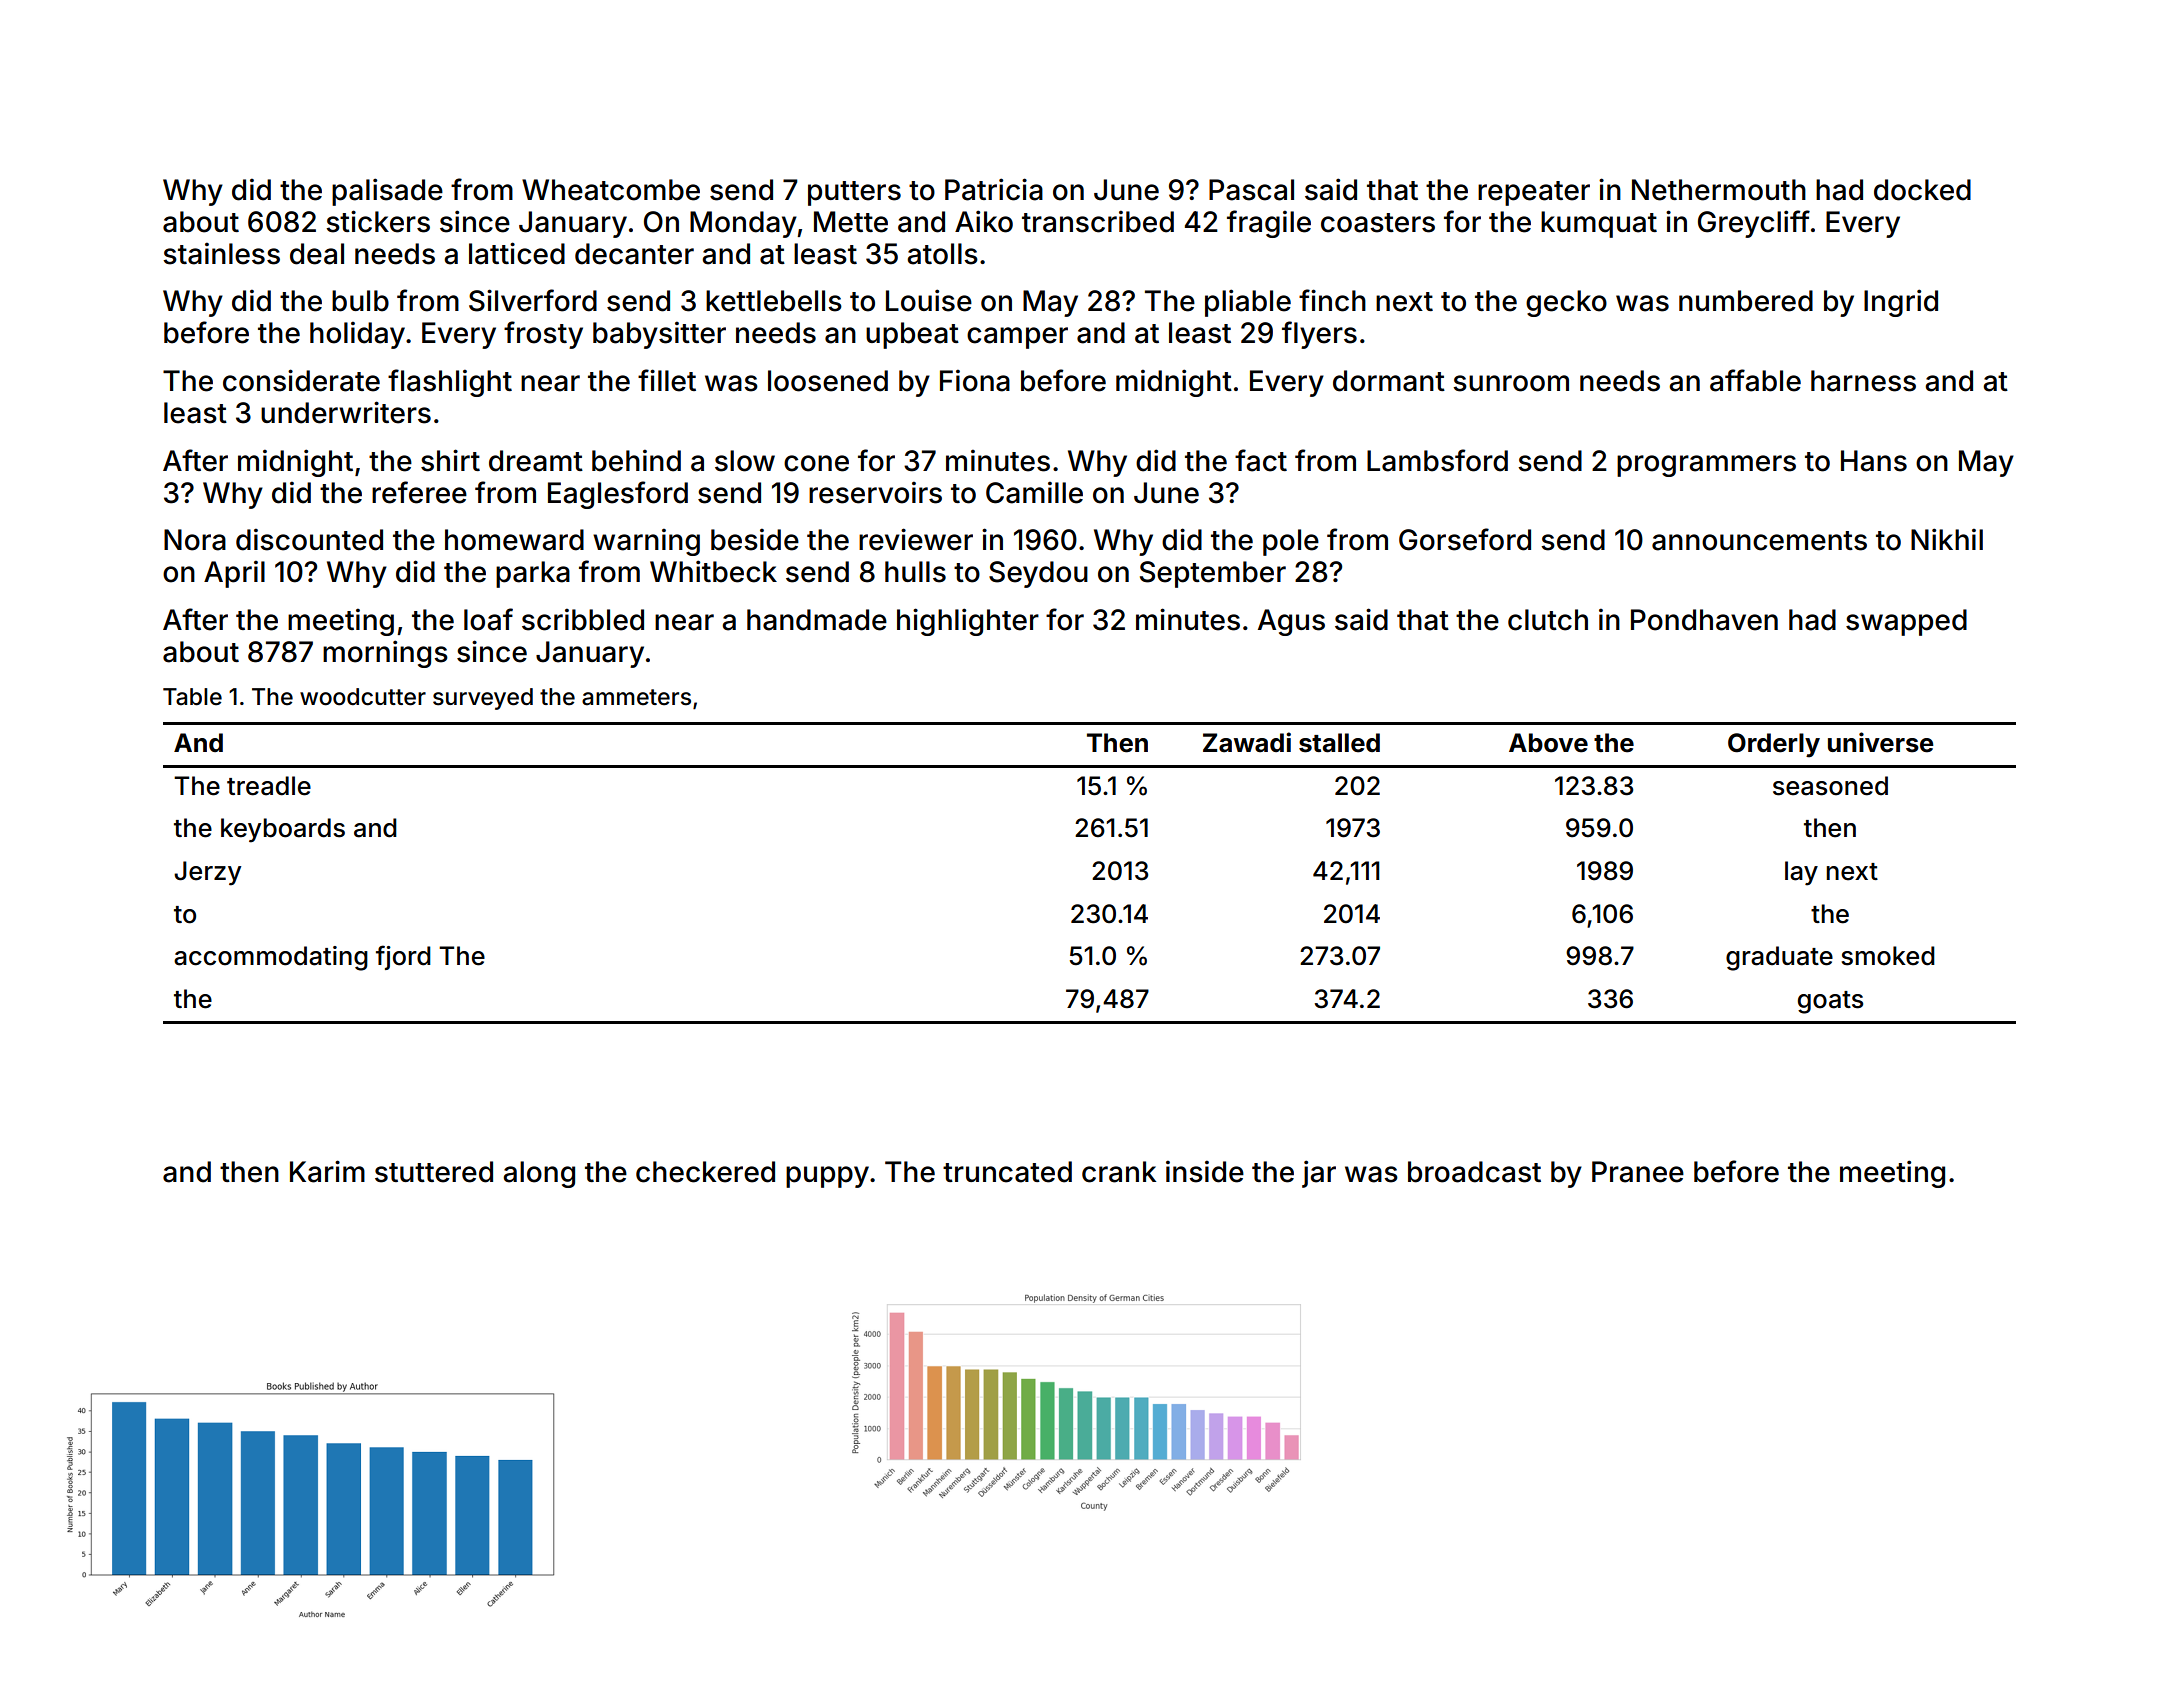  I want to click on Nethermouth, so click(1719, 190).
